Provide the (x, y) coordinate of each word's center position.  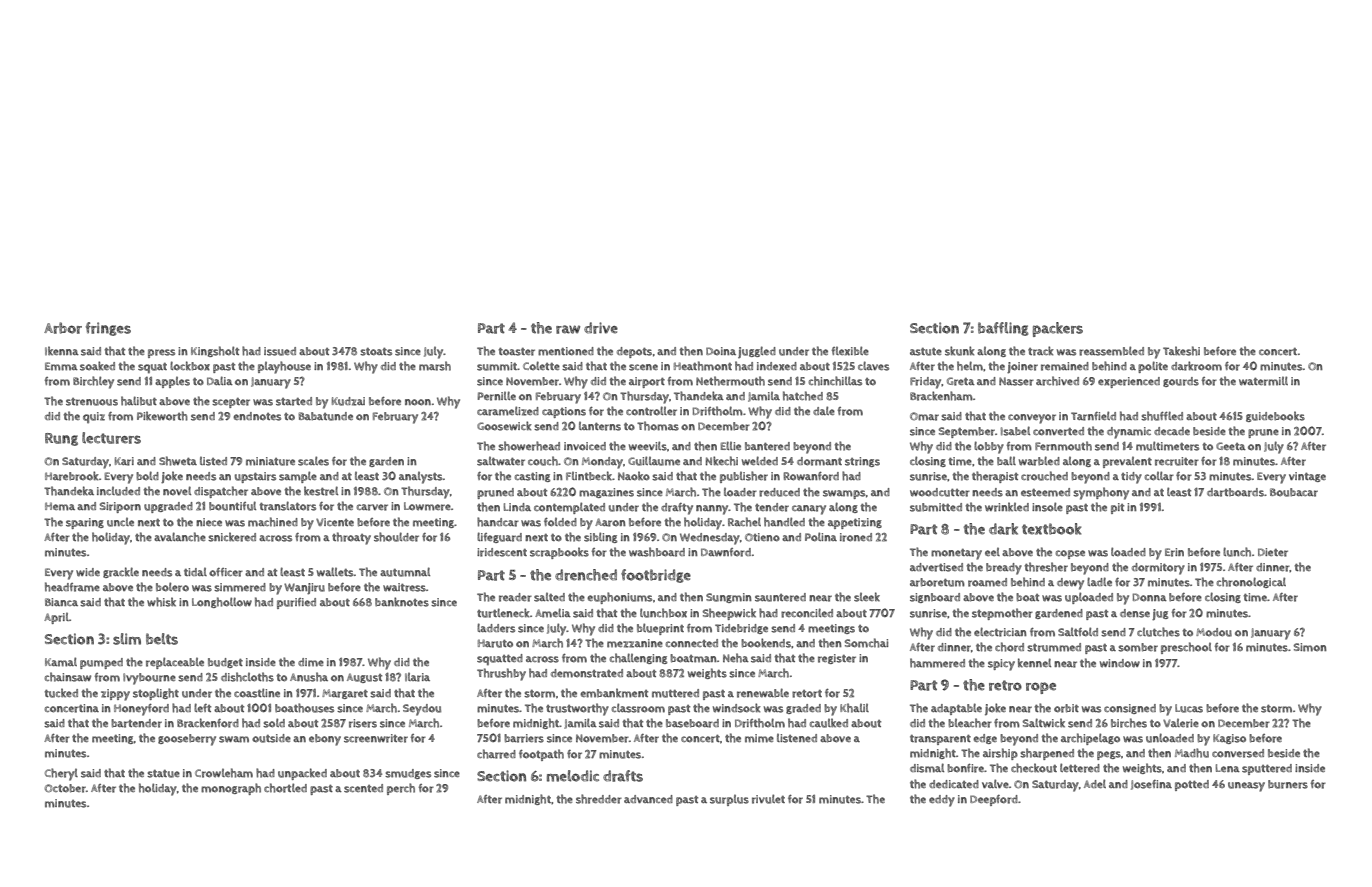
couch (543, 461)
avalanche (180, 537)
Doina (721, 351)
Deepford (994, 800)
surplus (729, 800)
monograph (231, 789)
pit (1117, 508)
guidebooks (1275, 416)
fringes (108, 329)
